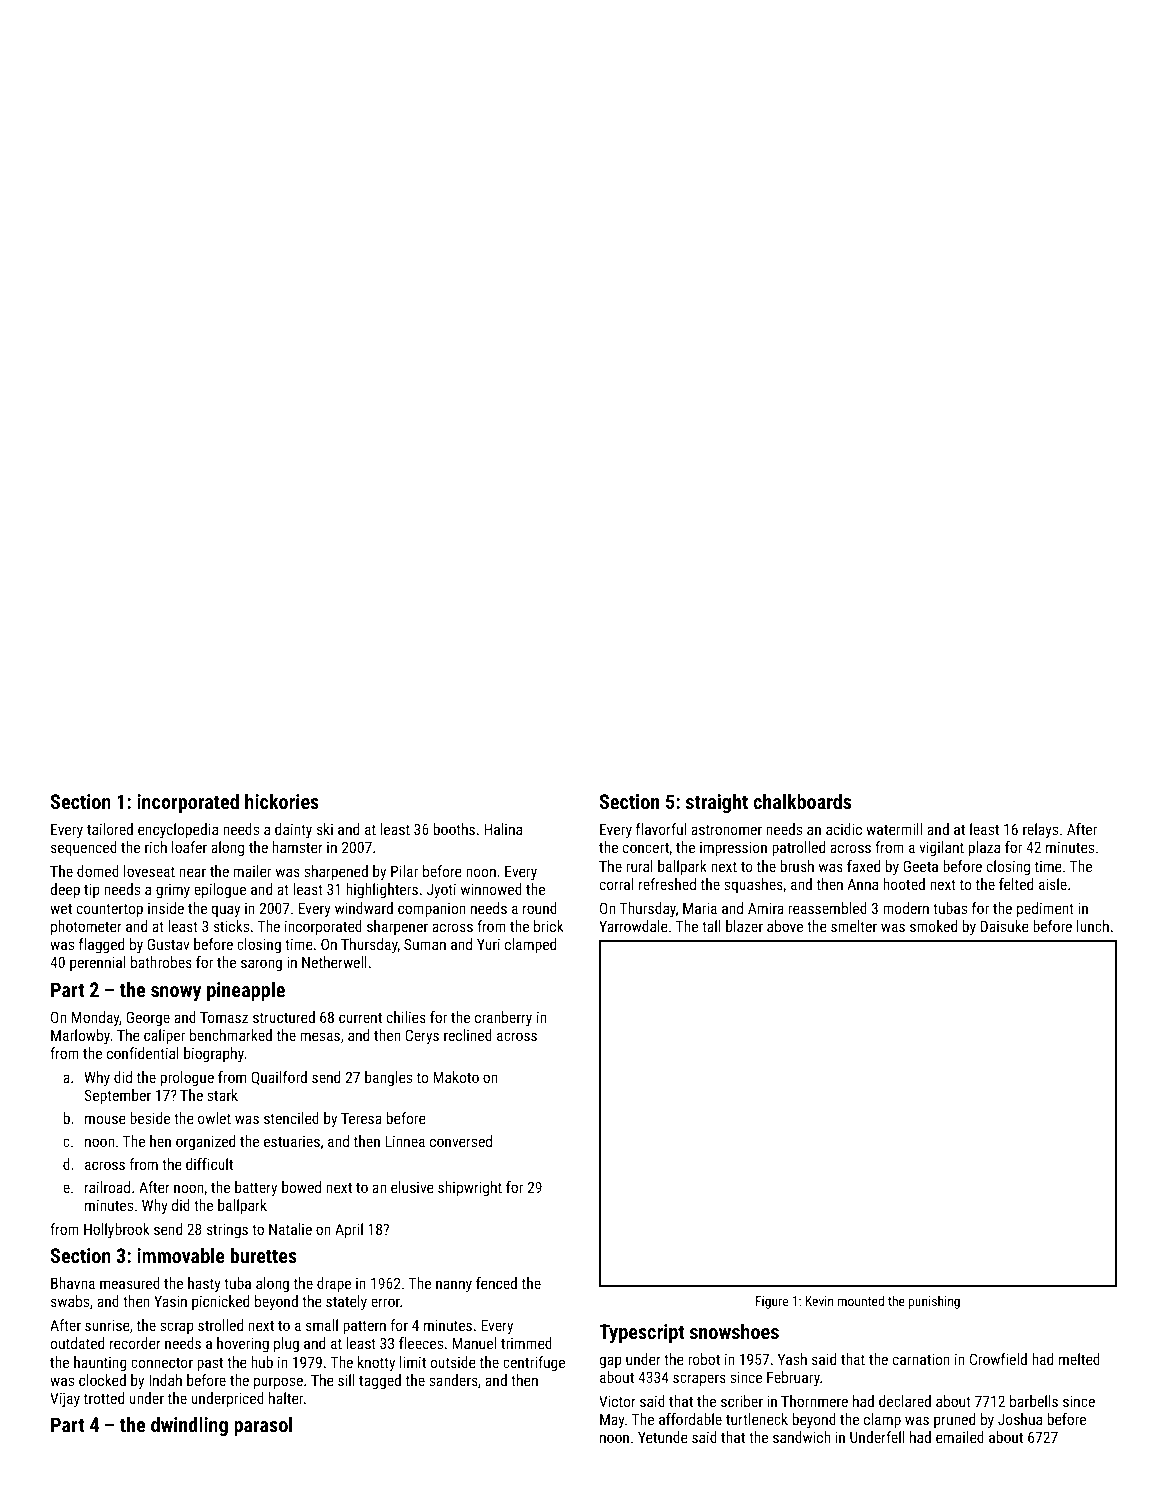  Describe the element at coordinates (456, 1077) in the document. I see `Makoto` at that location.
